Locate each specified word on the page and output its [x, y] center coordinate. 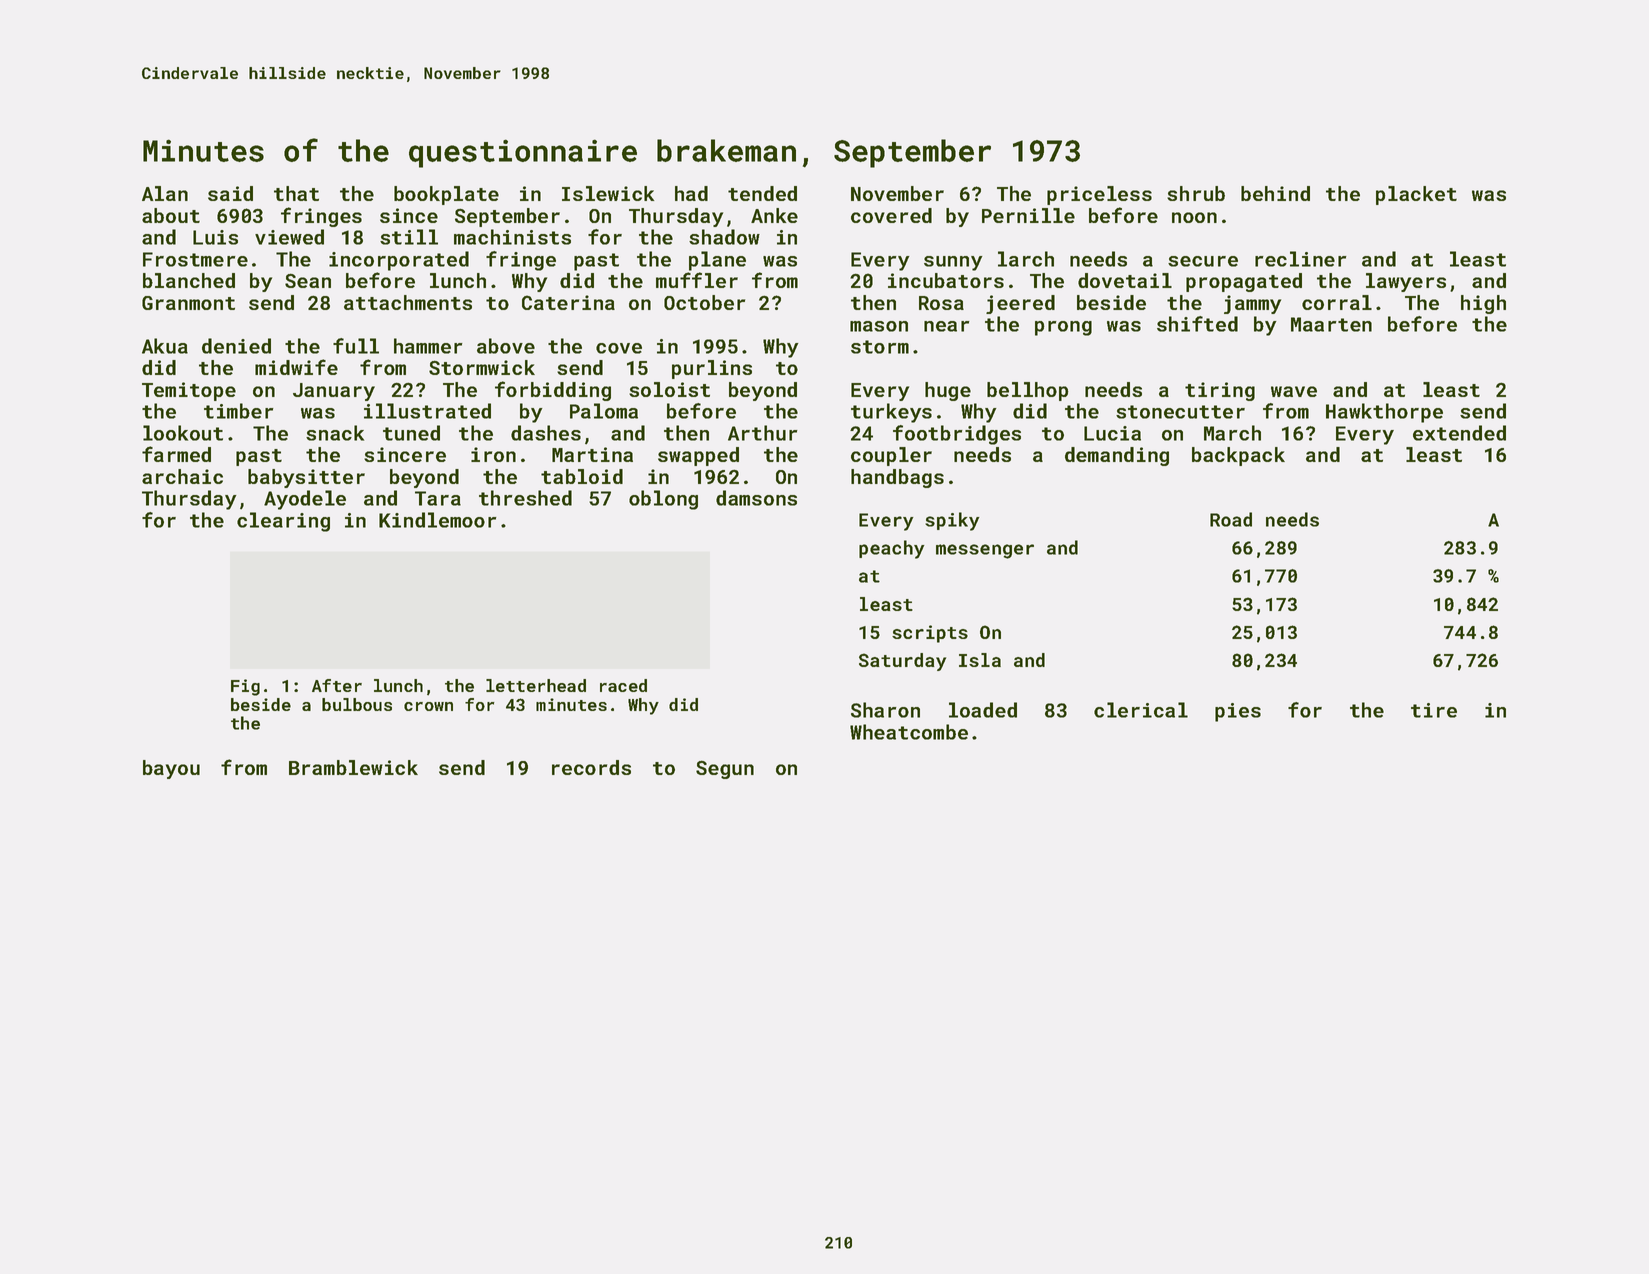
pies [1238, 712]
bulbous [357, 704]
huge [948, 391]
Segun [725, 770]
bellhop [1028, 391]
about [171, 215]
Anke [774, 215]
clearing [283, 522]
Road [1231, 519]
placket [1416, 195]
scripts [930, 634]
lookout [183, 433]
